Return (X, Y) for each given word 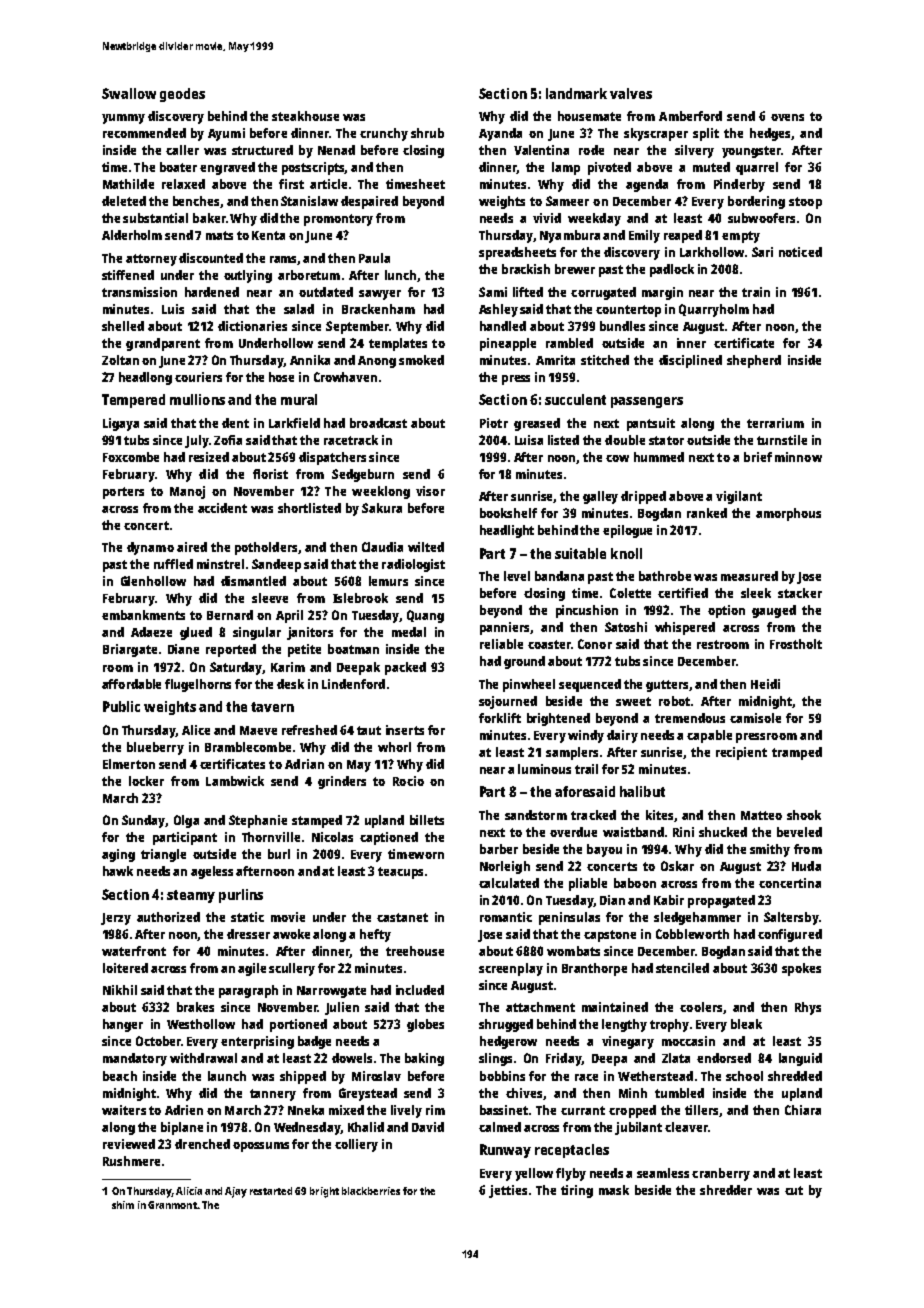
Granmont (172, 1205)
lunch (400, 275)
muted (711, 167)
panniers (504, 628)
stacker (800, 593)
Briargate (130, 650)
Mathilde (128, 184)
